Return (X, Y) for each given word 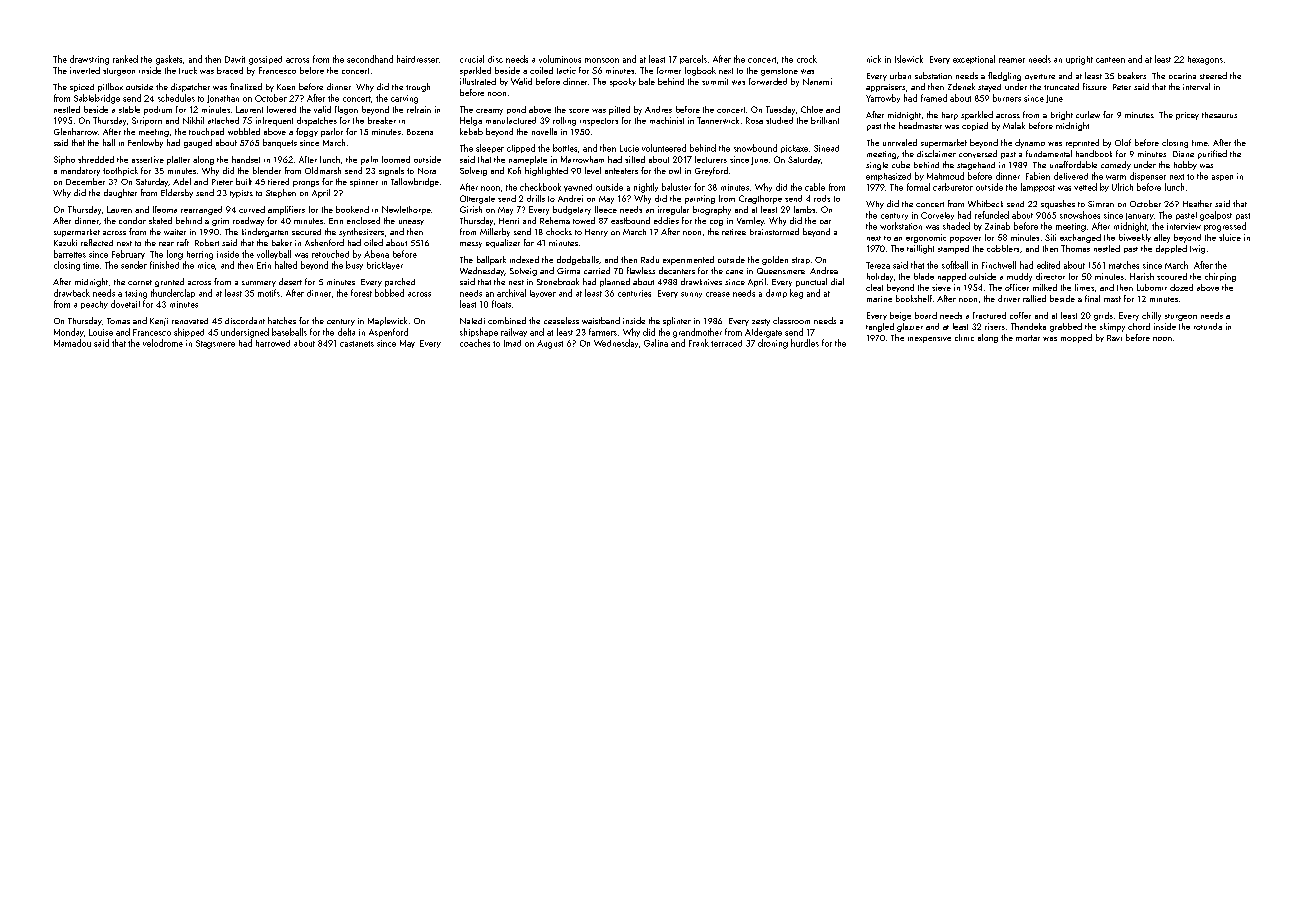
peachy (94, 305)
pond (516, 110)
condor (132, 220)
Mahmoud (945, 176)
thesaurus (1219, 115)
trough (418, 87)
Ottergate (477, 199)
